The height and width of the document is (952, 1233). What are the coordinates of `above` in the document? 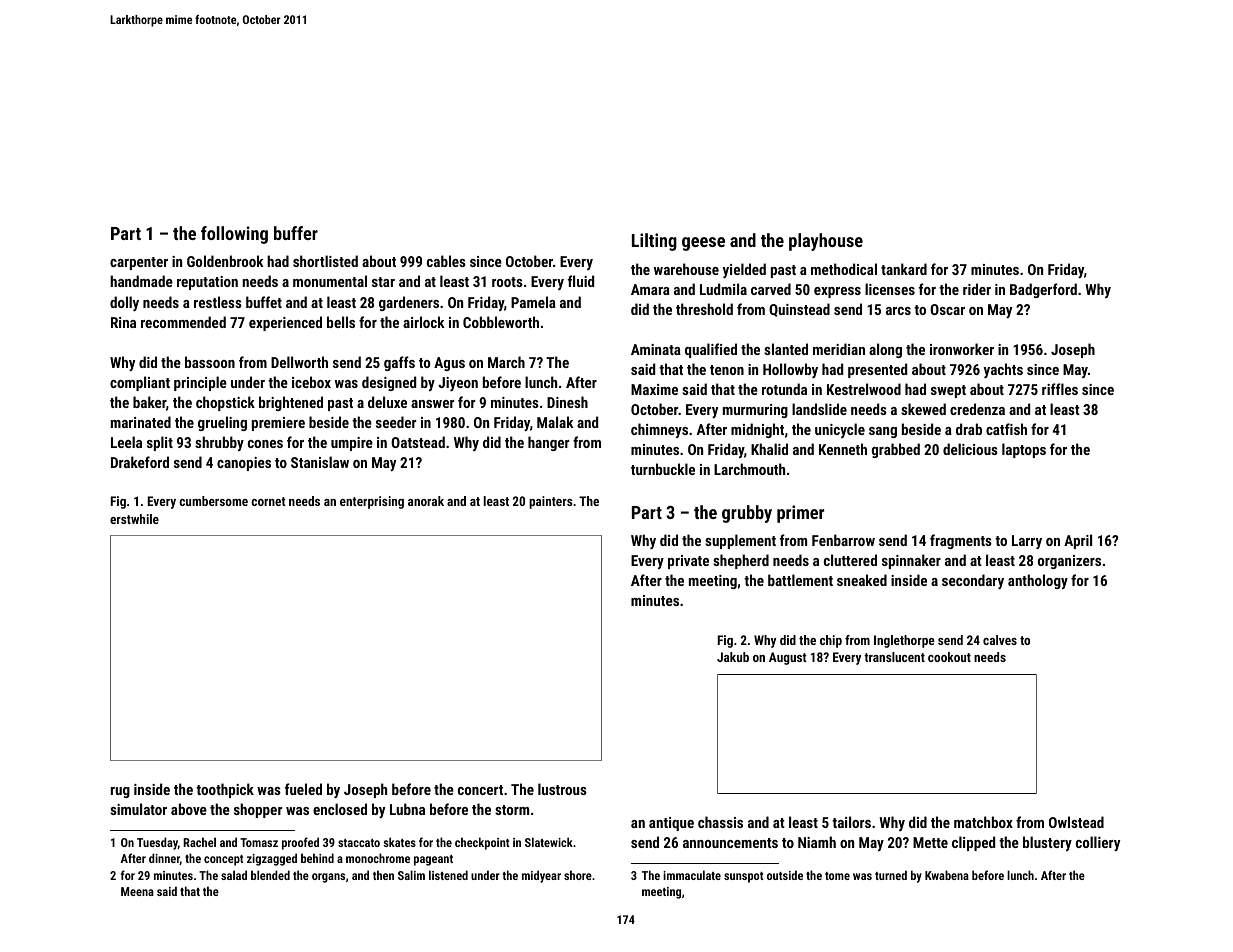 It's located at (189, 809).
